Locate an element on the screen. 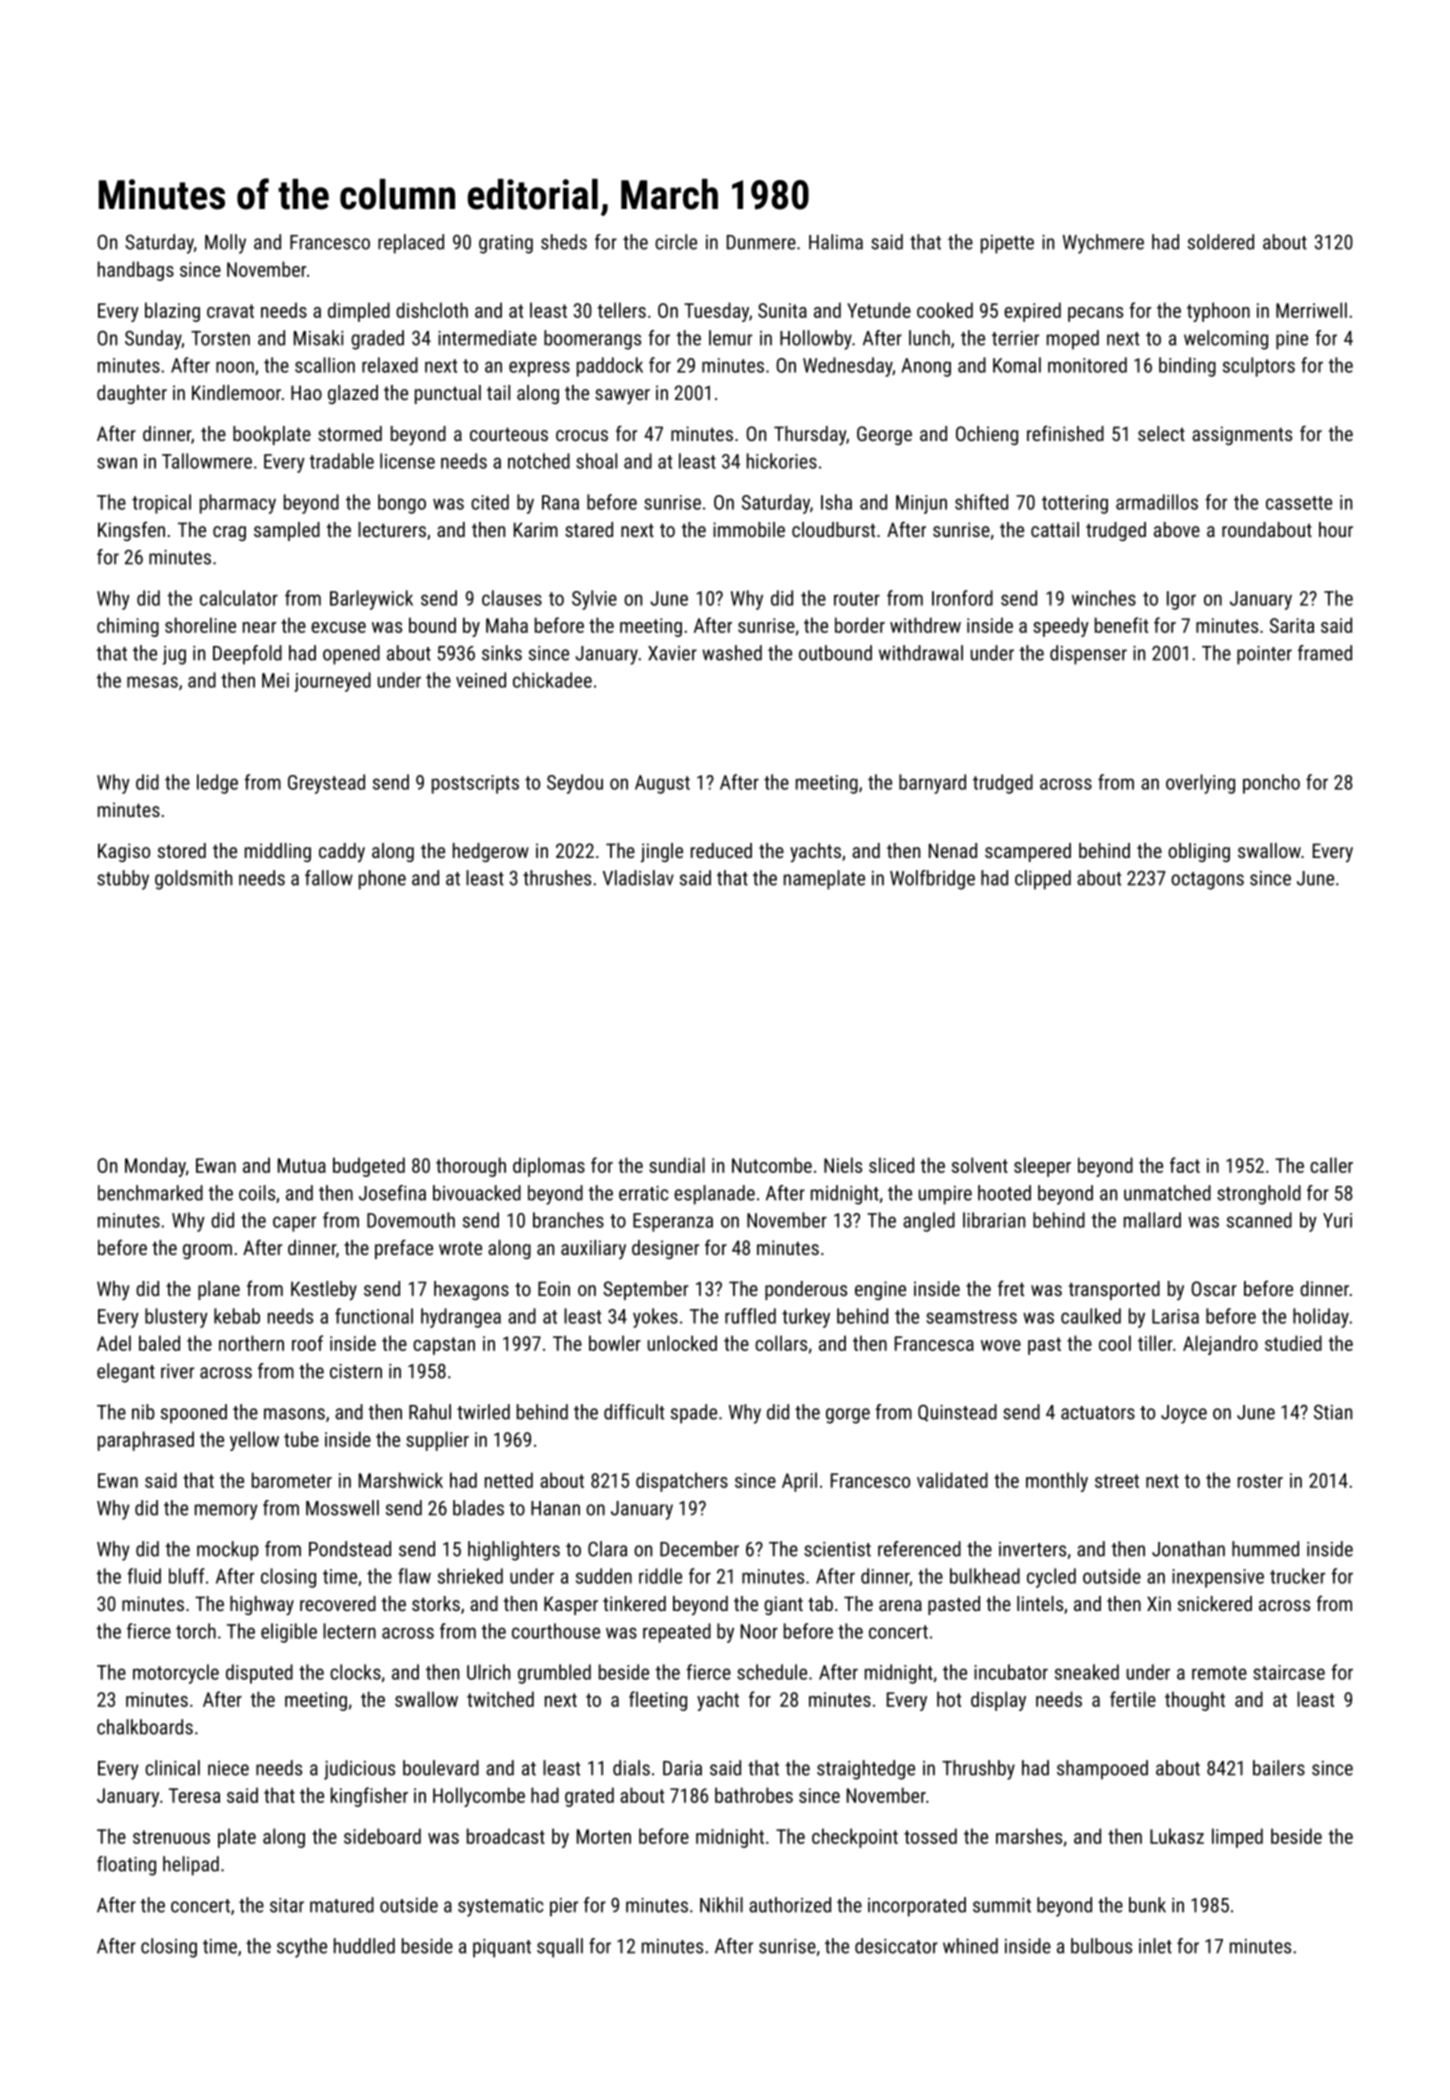  elegant is located at coordinates (126, 1373).
